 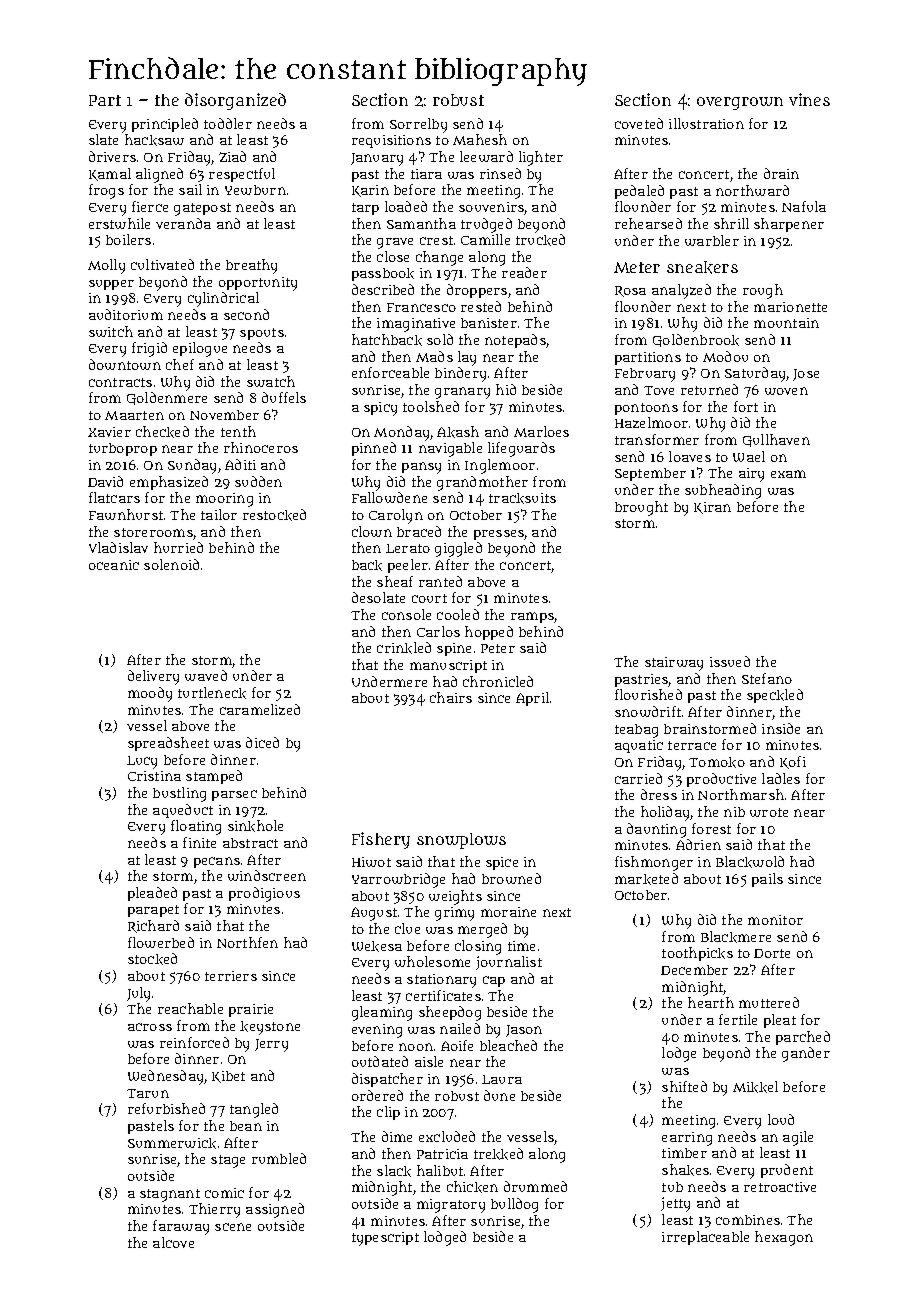 What do you see at coordinates (217, 862) in the screenshot?
I see `pecans` at bounding box center [217, 862].
